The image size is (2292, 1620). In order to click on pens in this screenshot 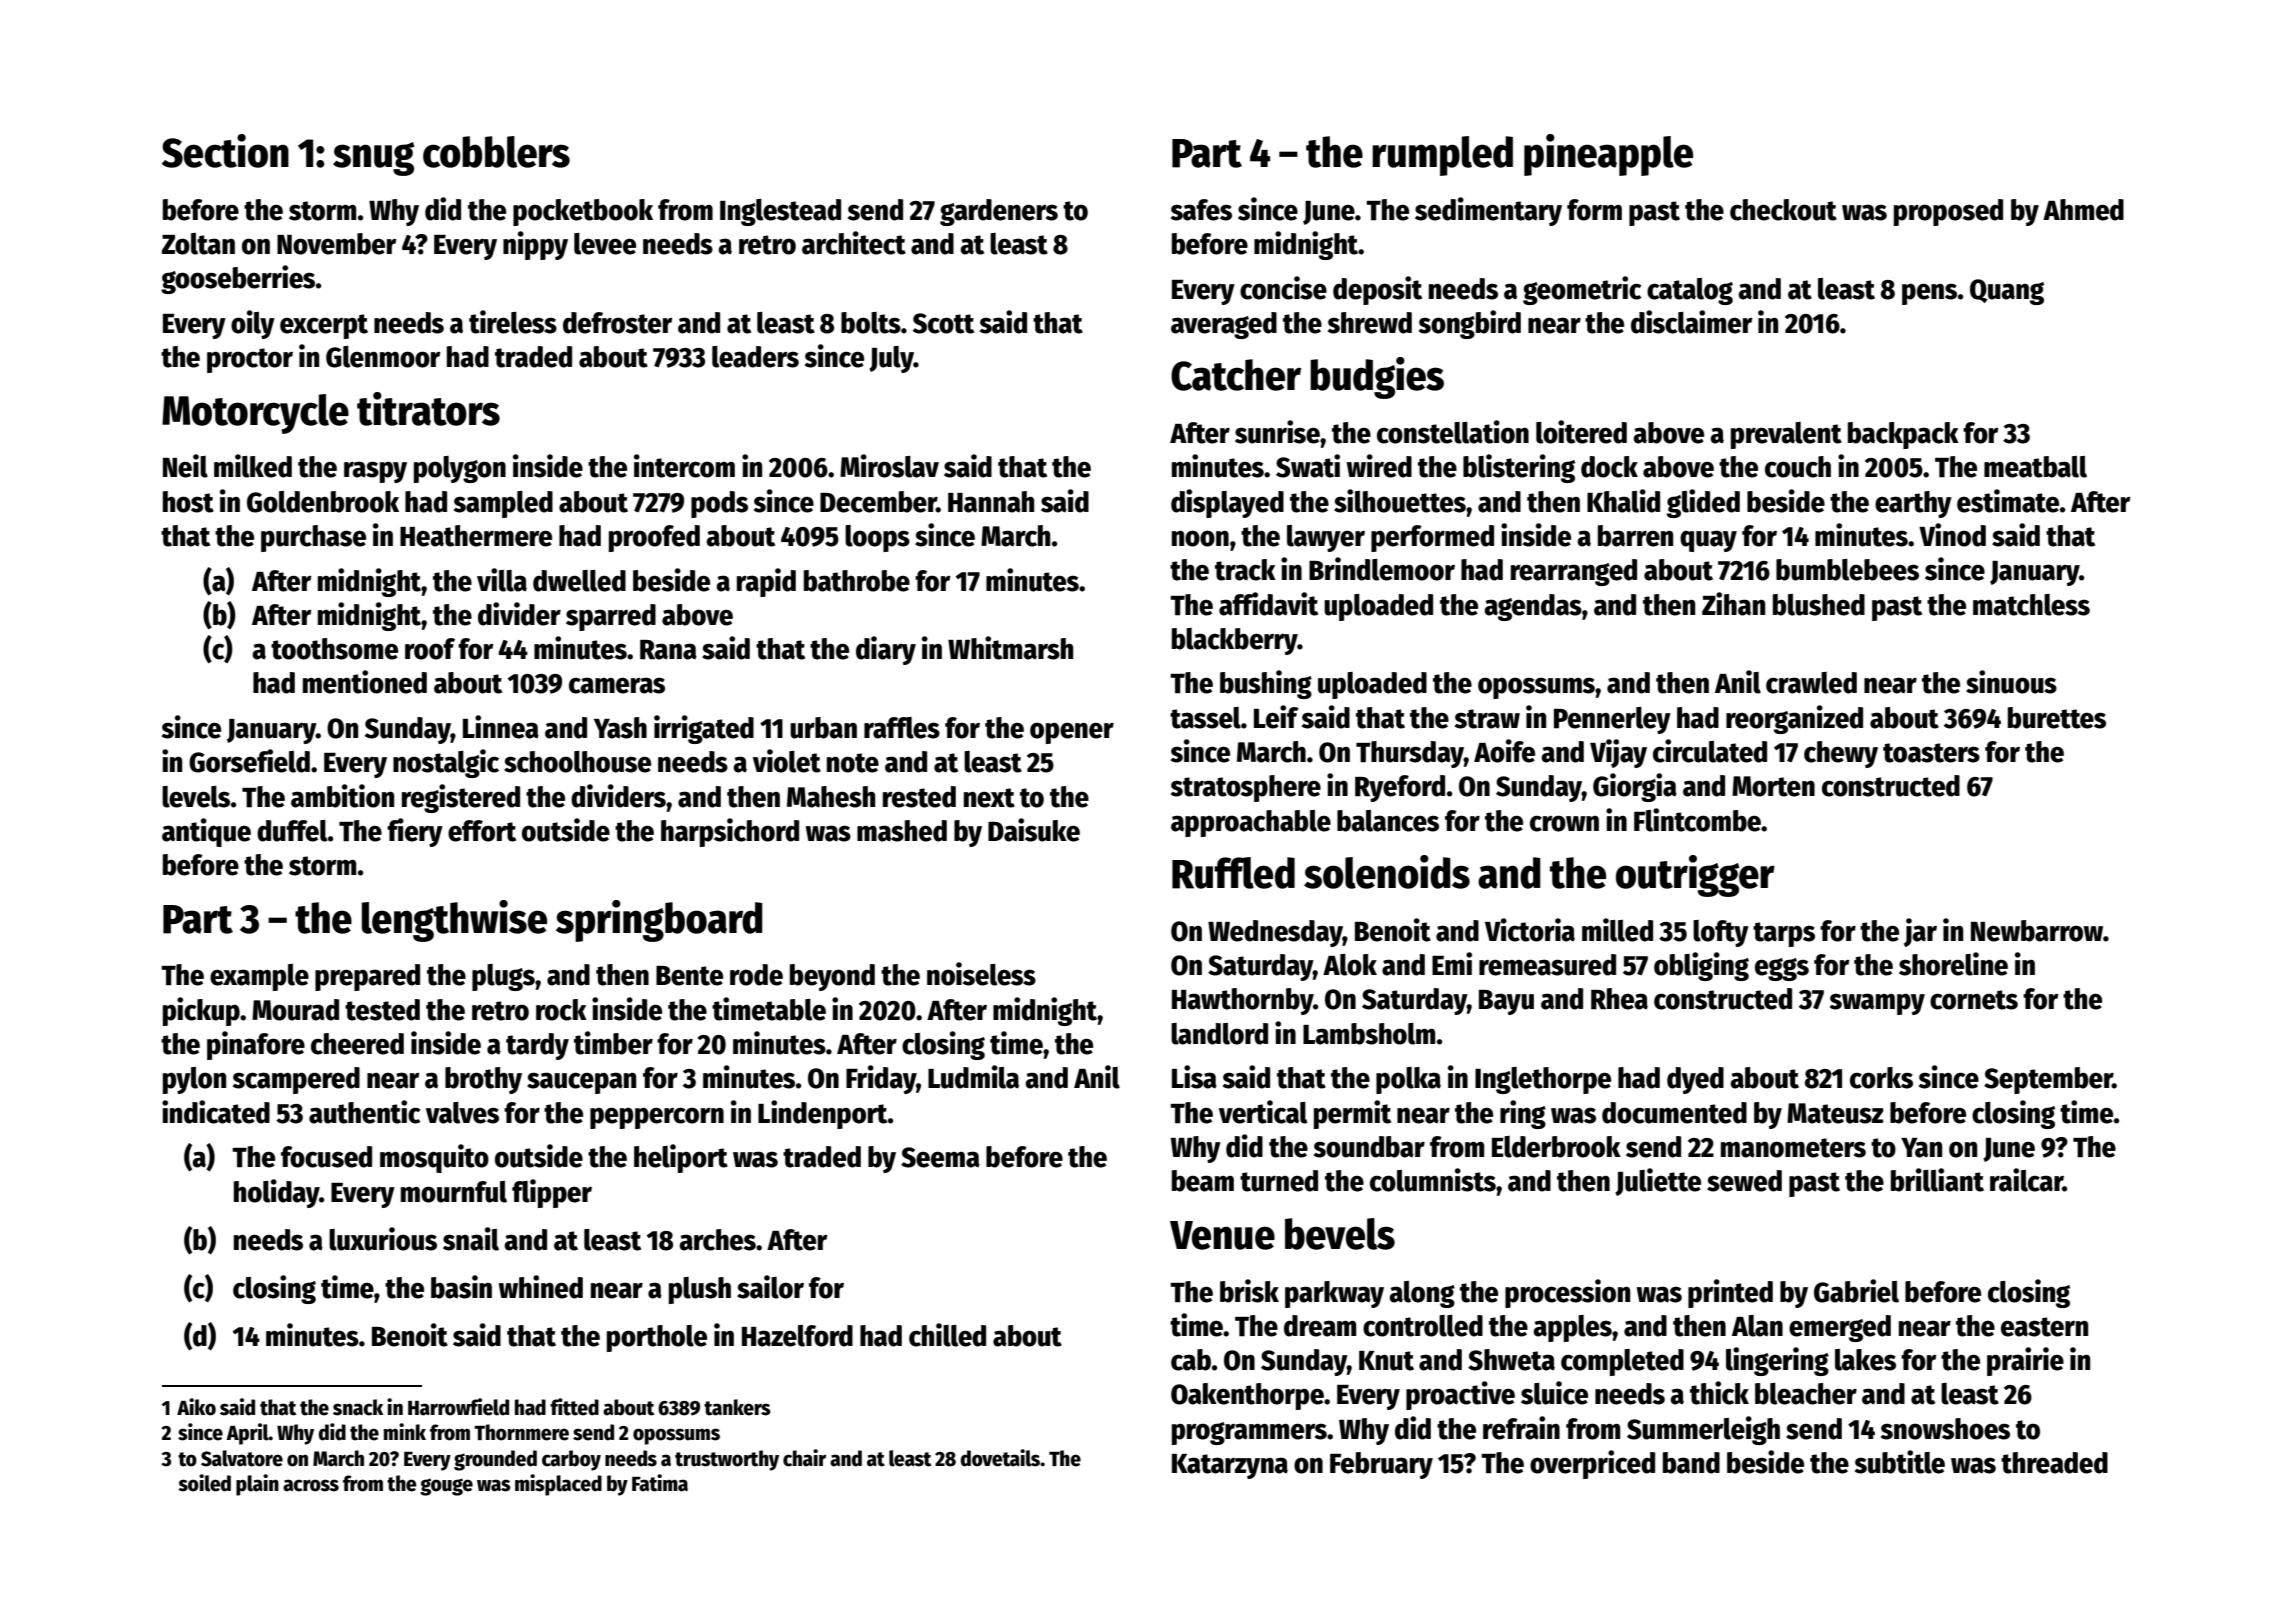, I will do `click(1929, 294)`.
